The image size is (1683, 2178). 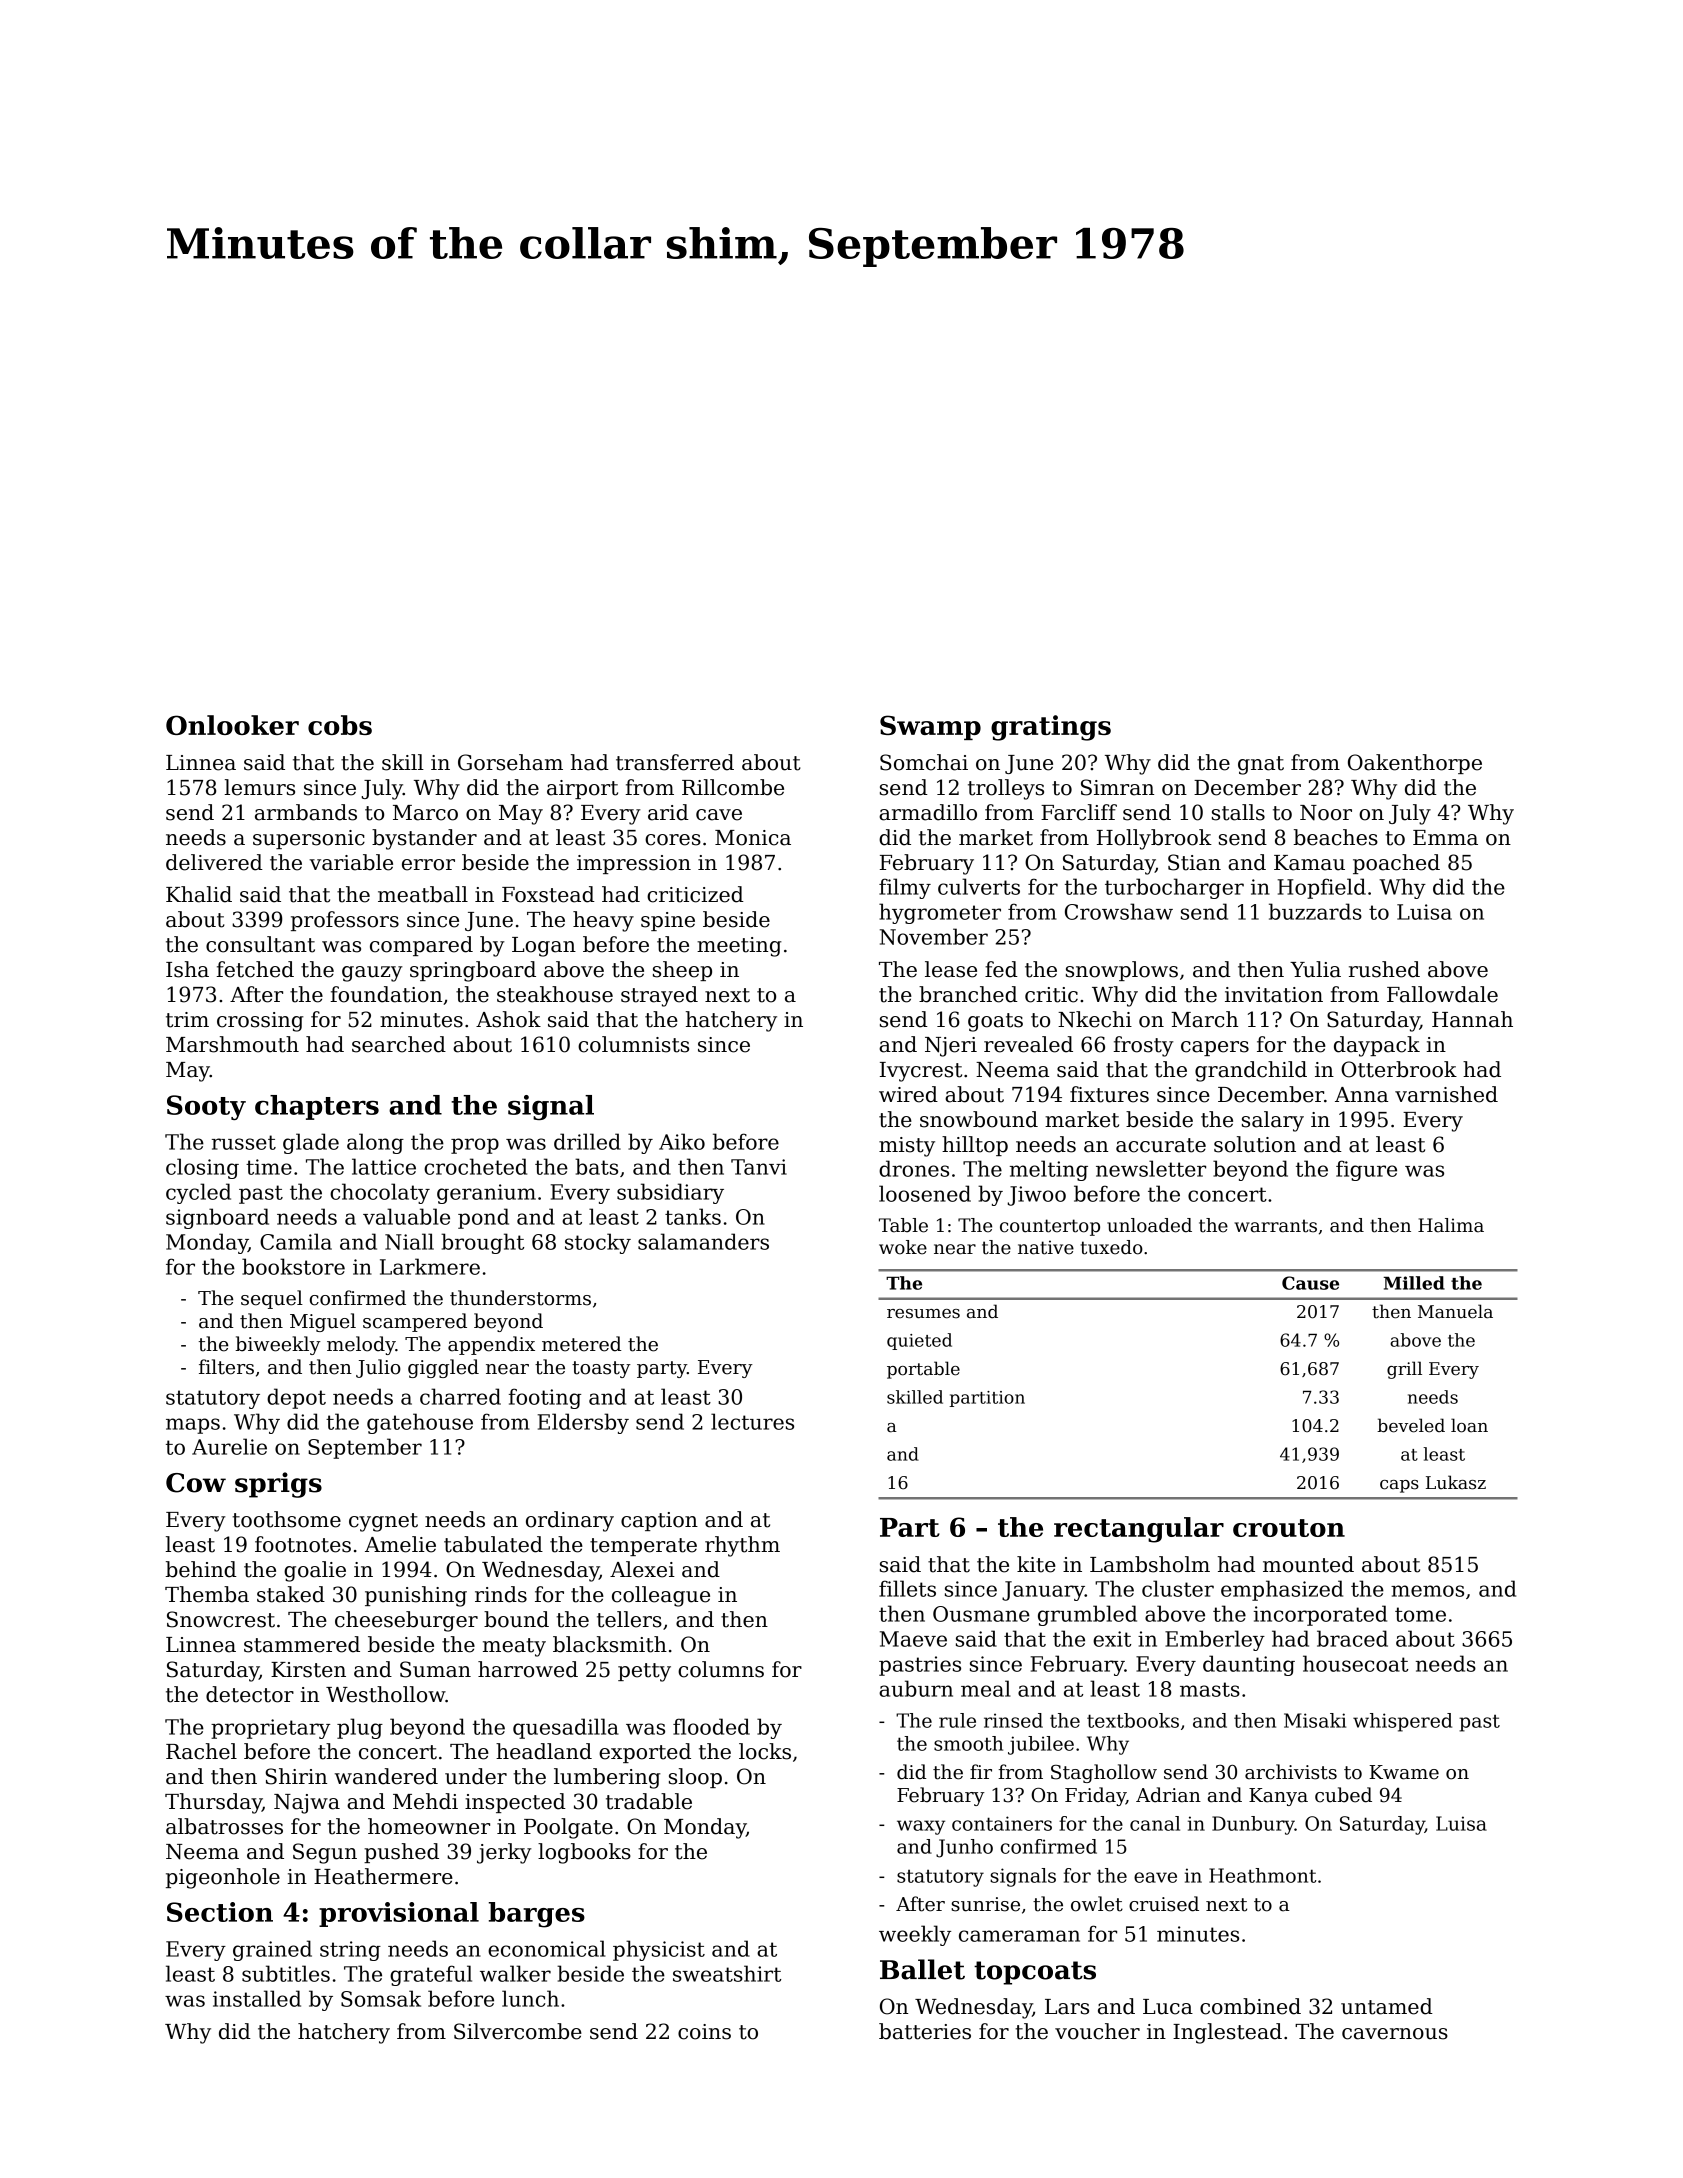 I want to click on rectangular, so click(x=1139, y=1530).
